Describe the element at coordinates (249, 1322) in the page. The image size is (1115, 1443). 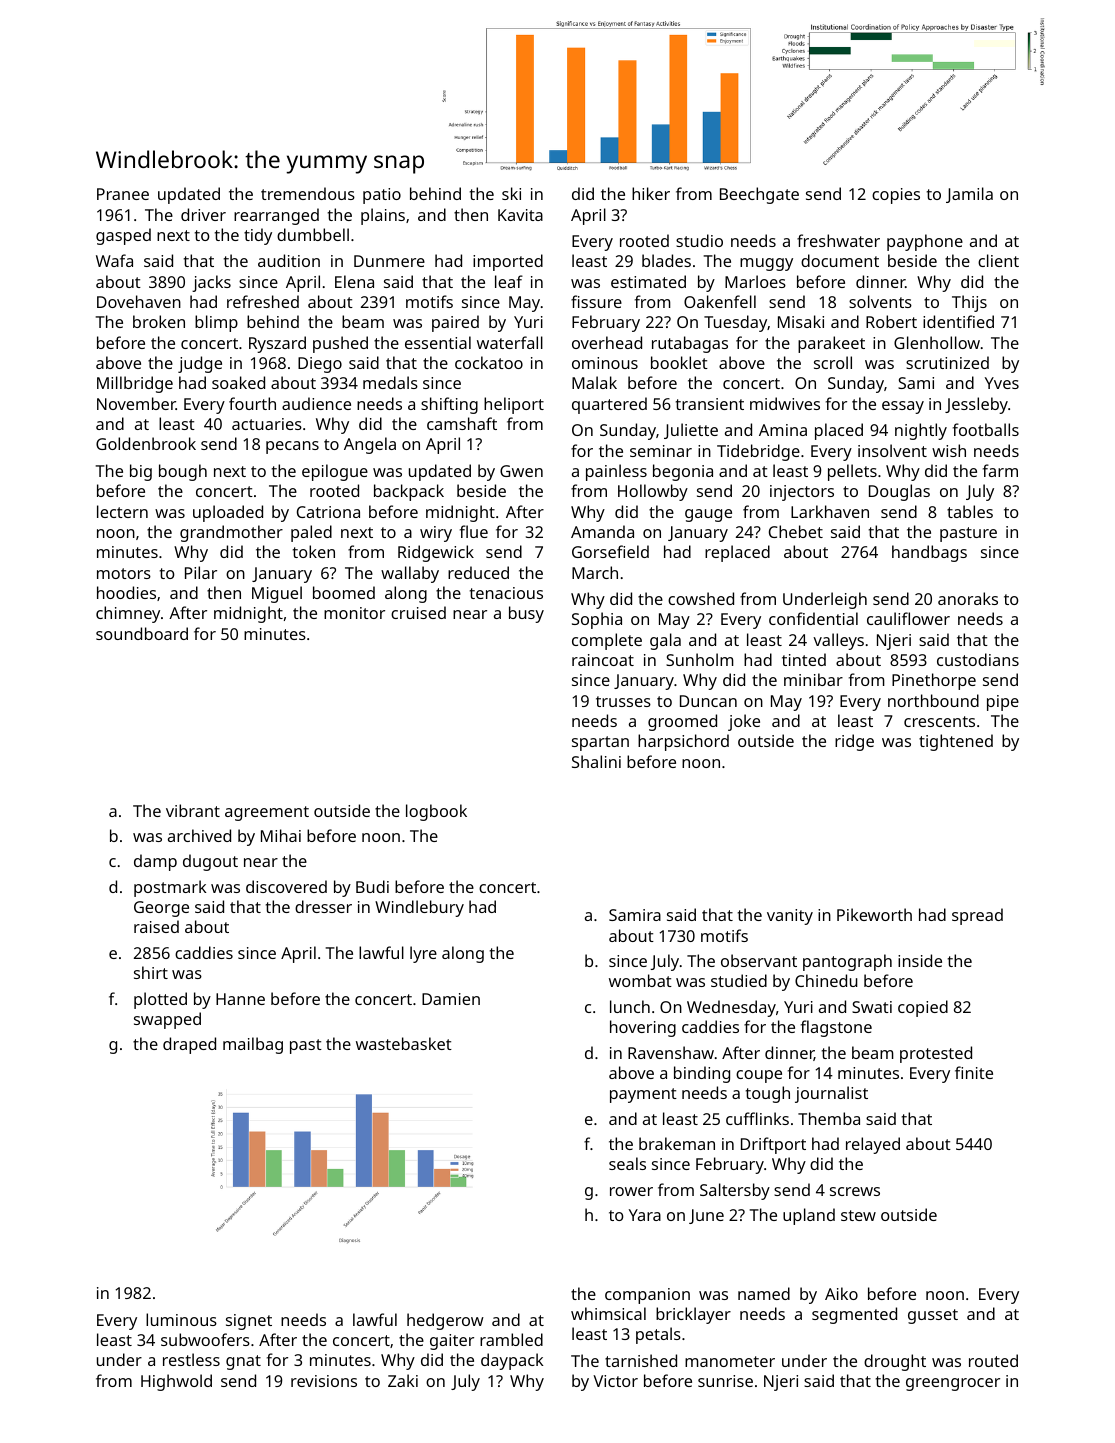
I see `signet` at that location.
